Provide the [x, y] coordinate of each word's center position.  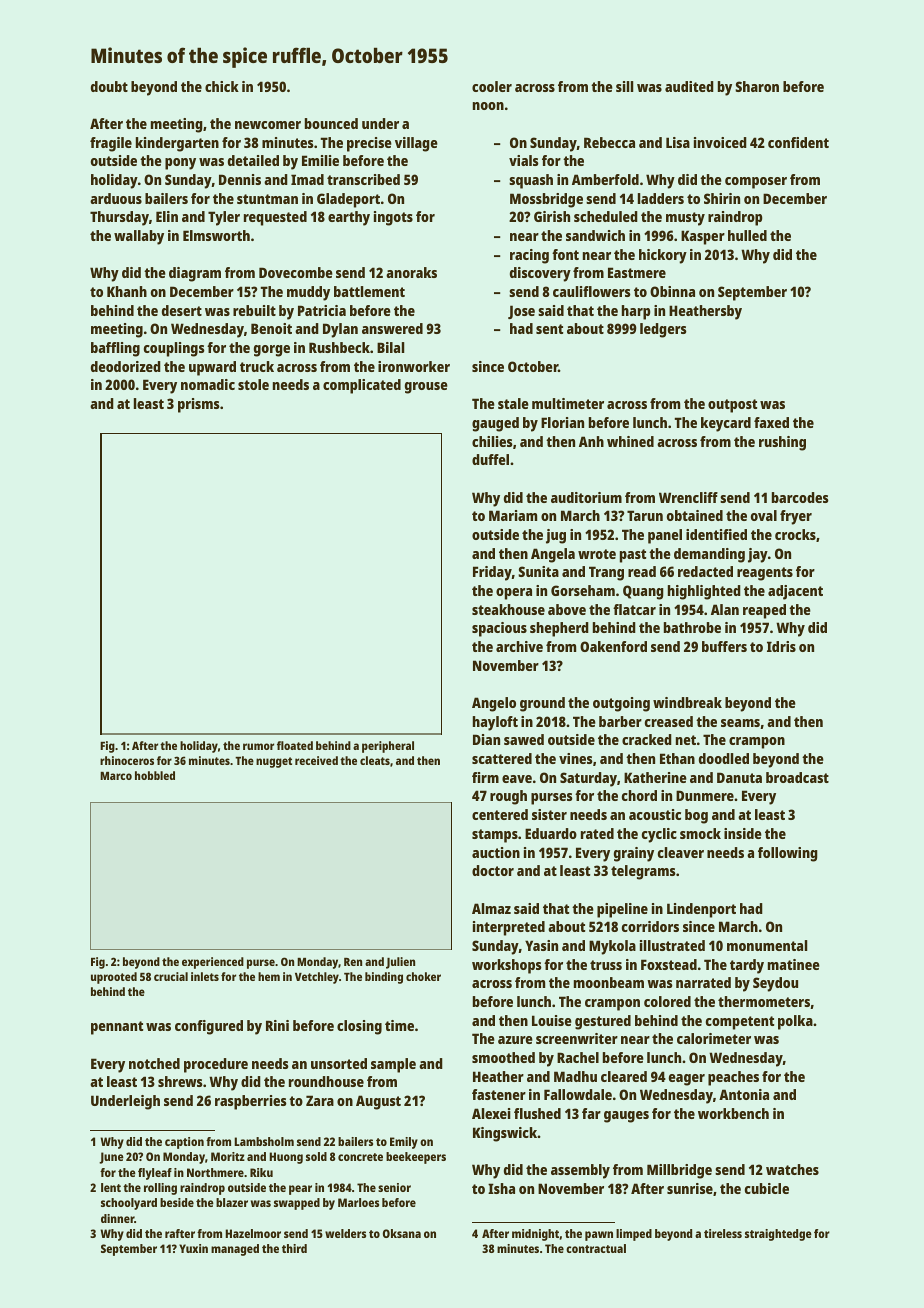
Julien [400, 963]
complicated [362, 386]
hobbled [155, 775]
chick [222, 86]
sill [624, 86]
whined [630, 441]
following [788, 854]
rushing [782, 443]
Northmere [215, 1172]
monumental [767, 945]
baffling [115, 349]
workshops [507, 966]
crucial [171, 976]
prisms [199, 405]
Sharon [757, 86]
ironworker [414, 366]
